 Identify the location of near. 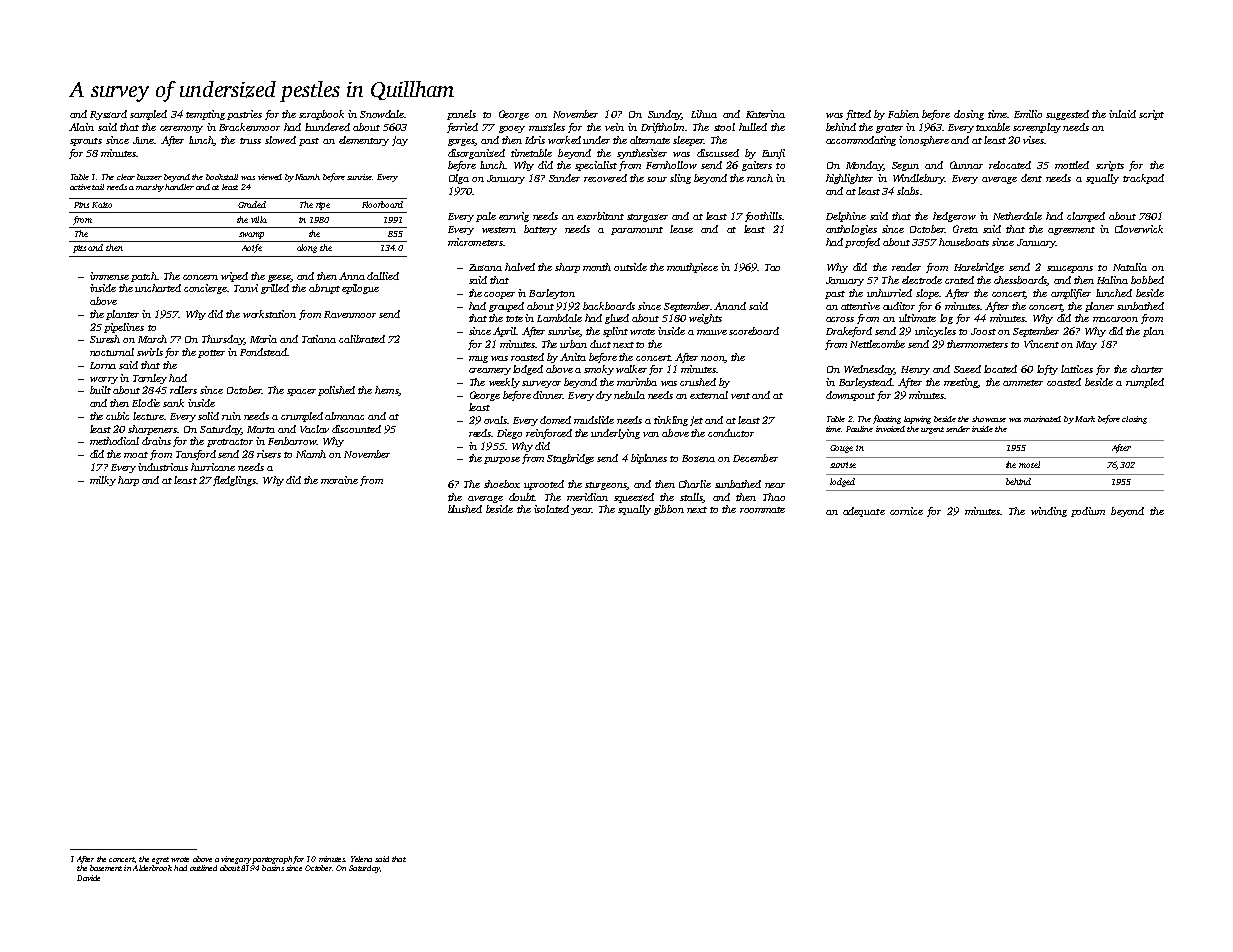
(775, 485).
